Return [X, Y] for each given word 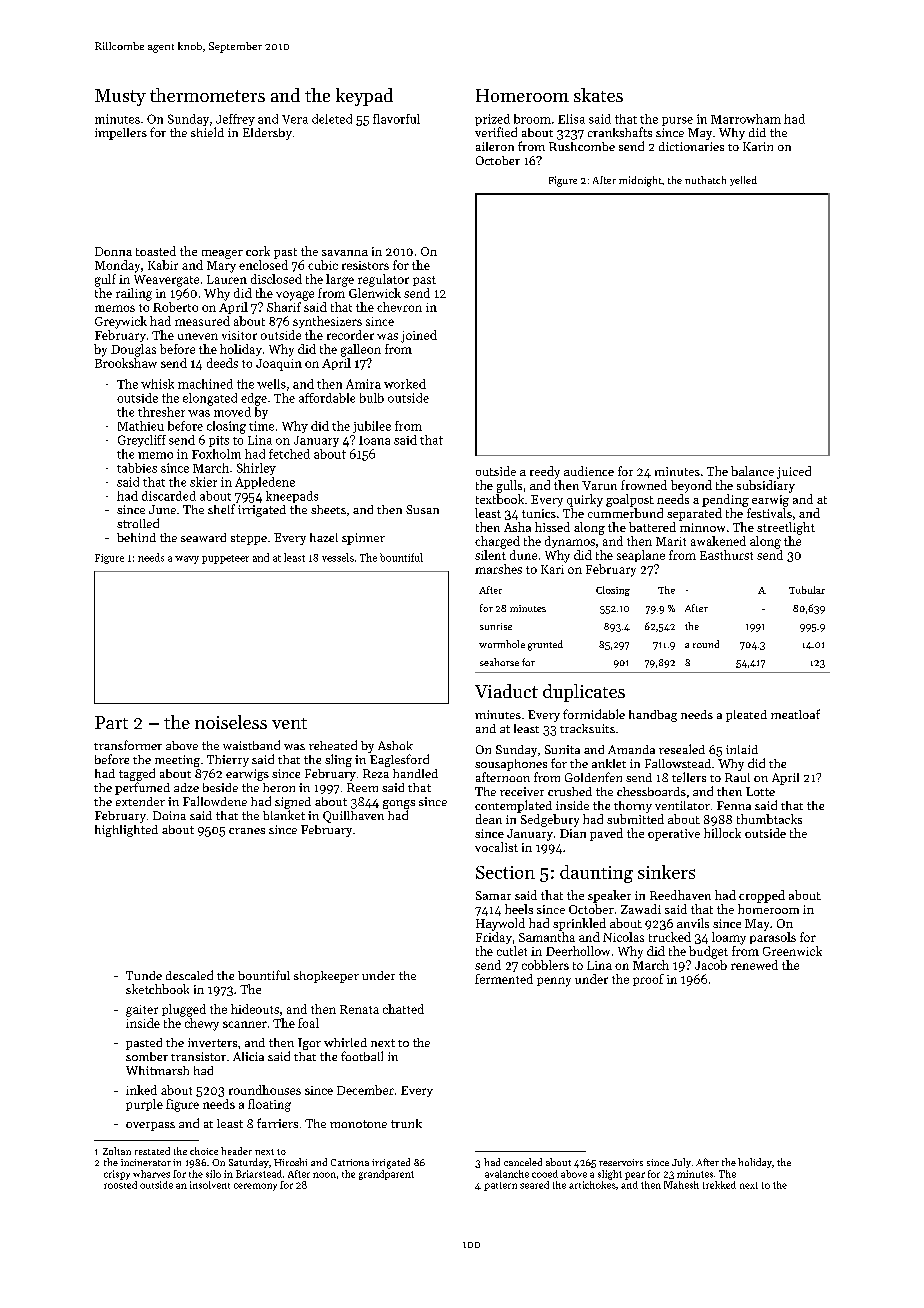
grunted [545, 645]
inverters [212, 1042]
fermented [504, 979]
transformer [128, 745]
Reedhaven [680, 895]
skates [598, 95]
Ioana [374, 440]
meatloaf [795, 714]
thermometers [207, 95]
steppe [249, 539]
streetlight [786, 528]
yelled [743, 181]
